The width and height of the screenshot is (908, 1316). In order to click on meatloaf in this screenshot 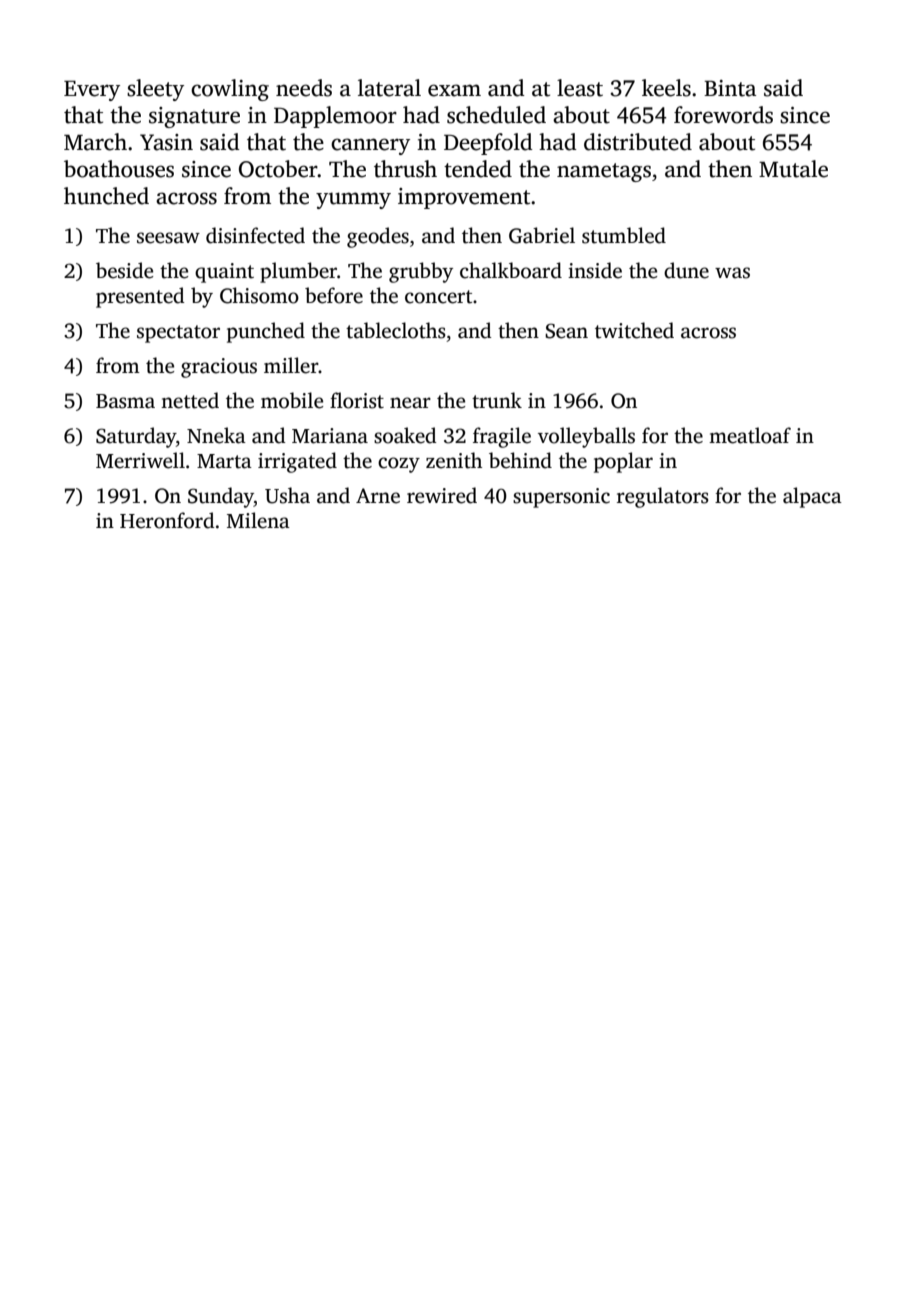, I will do `click(750, 435)`.
